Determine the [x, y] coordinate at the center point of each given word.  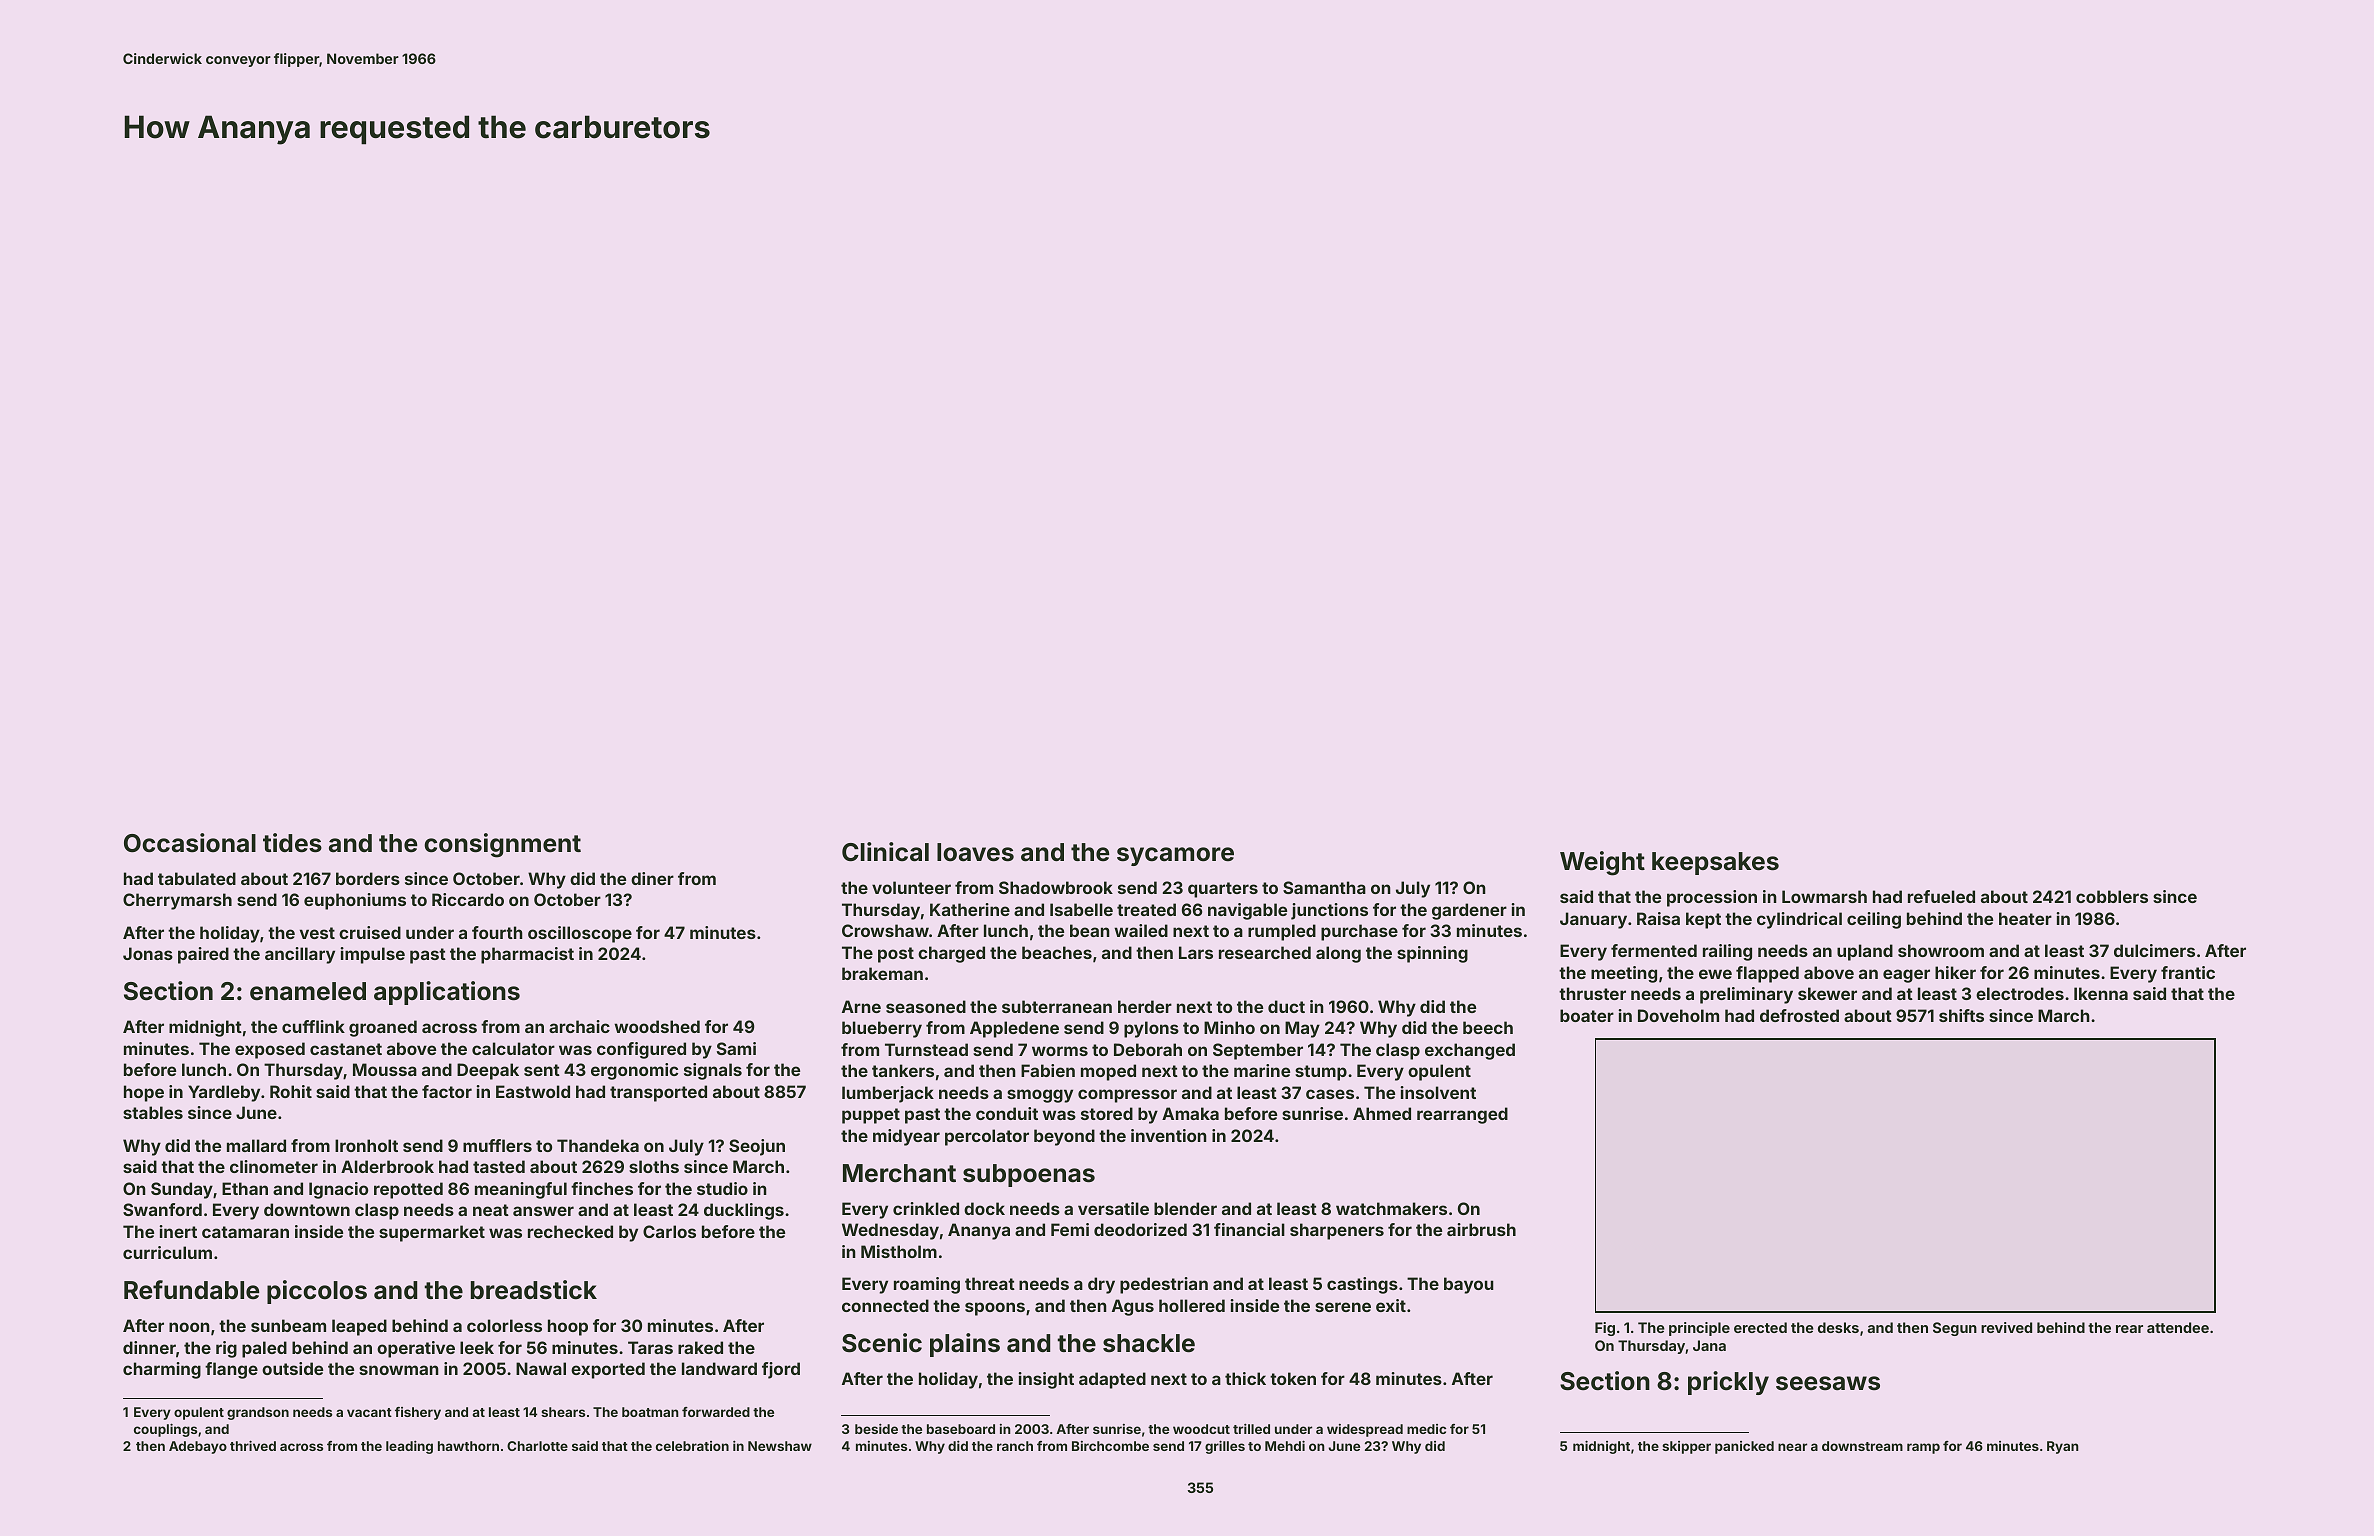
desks [1838, 1327]
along [1338, 954]
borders [368, 878]
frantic [2188, 972]
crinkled [926, 1208]
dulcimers [2154, 950]
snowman [399, 1370]
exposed [270, 1050]
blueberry [882, 1029]
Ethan [245, 1188]
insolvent [1438, 1092]
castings [1362, 1285]
